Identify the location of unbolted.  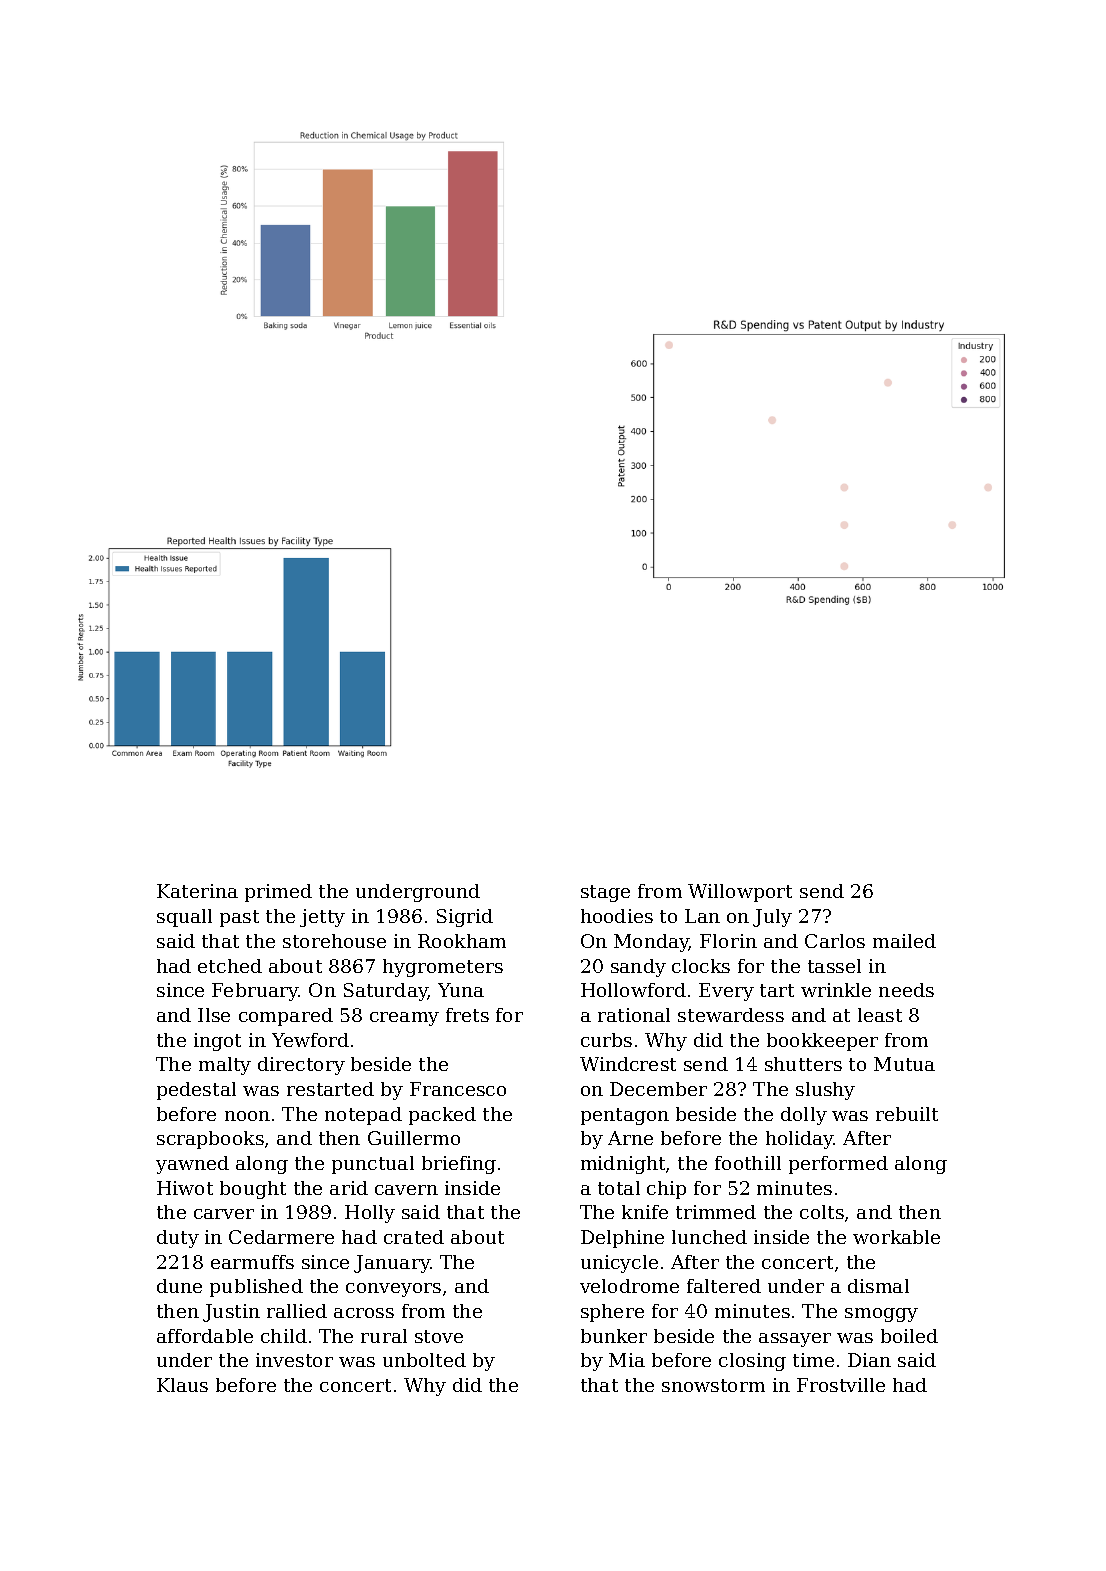
(424, 1360).
